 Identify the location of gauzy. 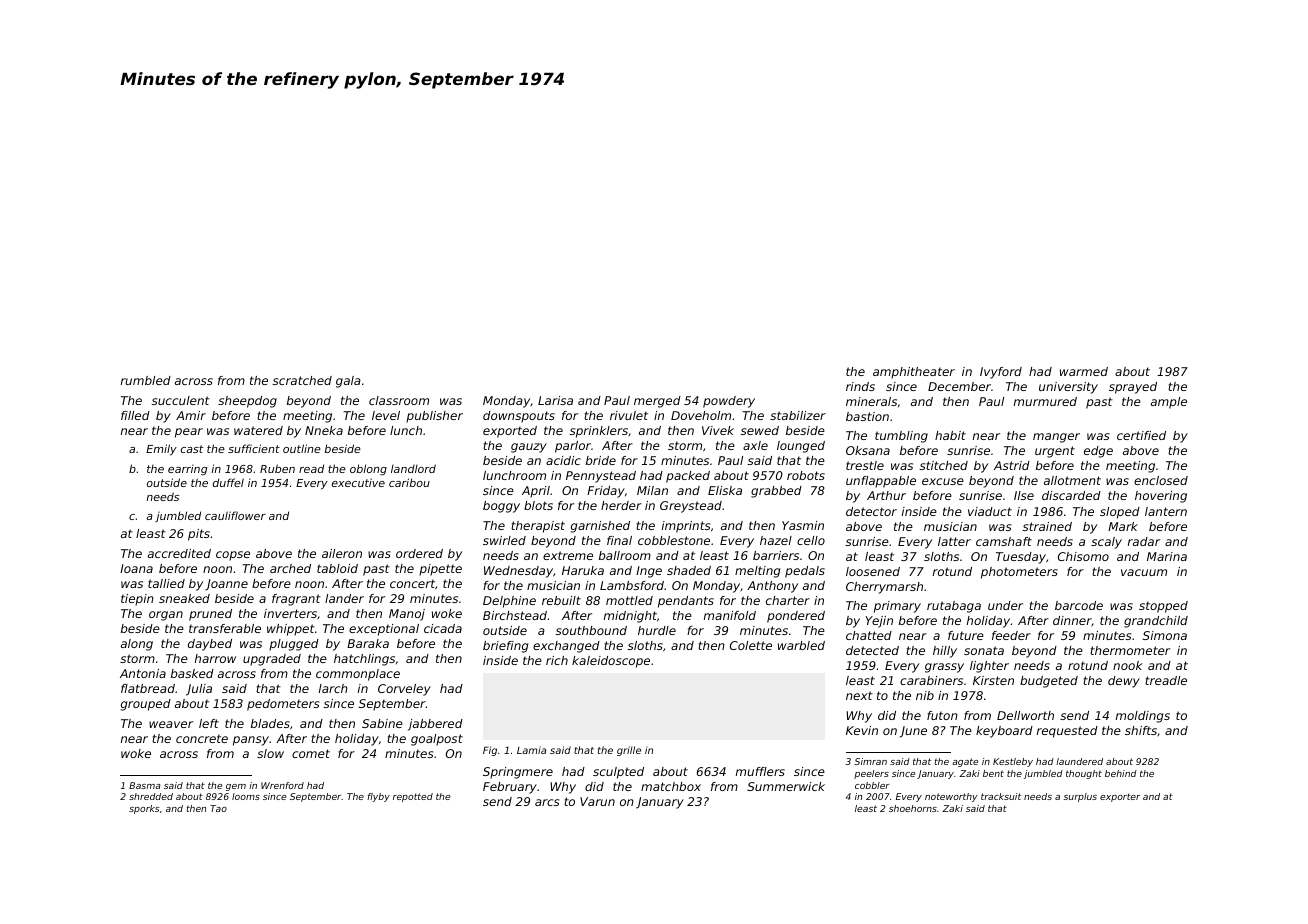
(529, 448).
